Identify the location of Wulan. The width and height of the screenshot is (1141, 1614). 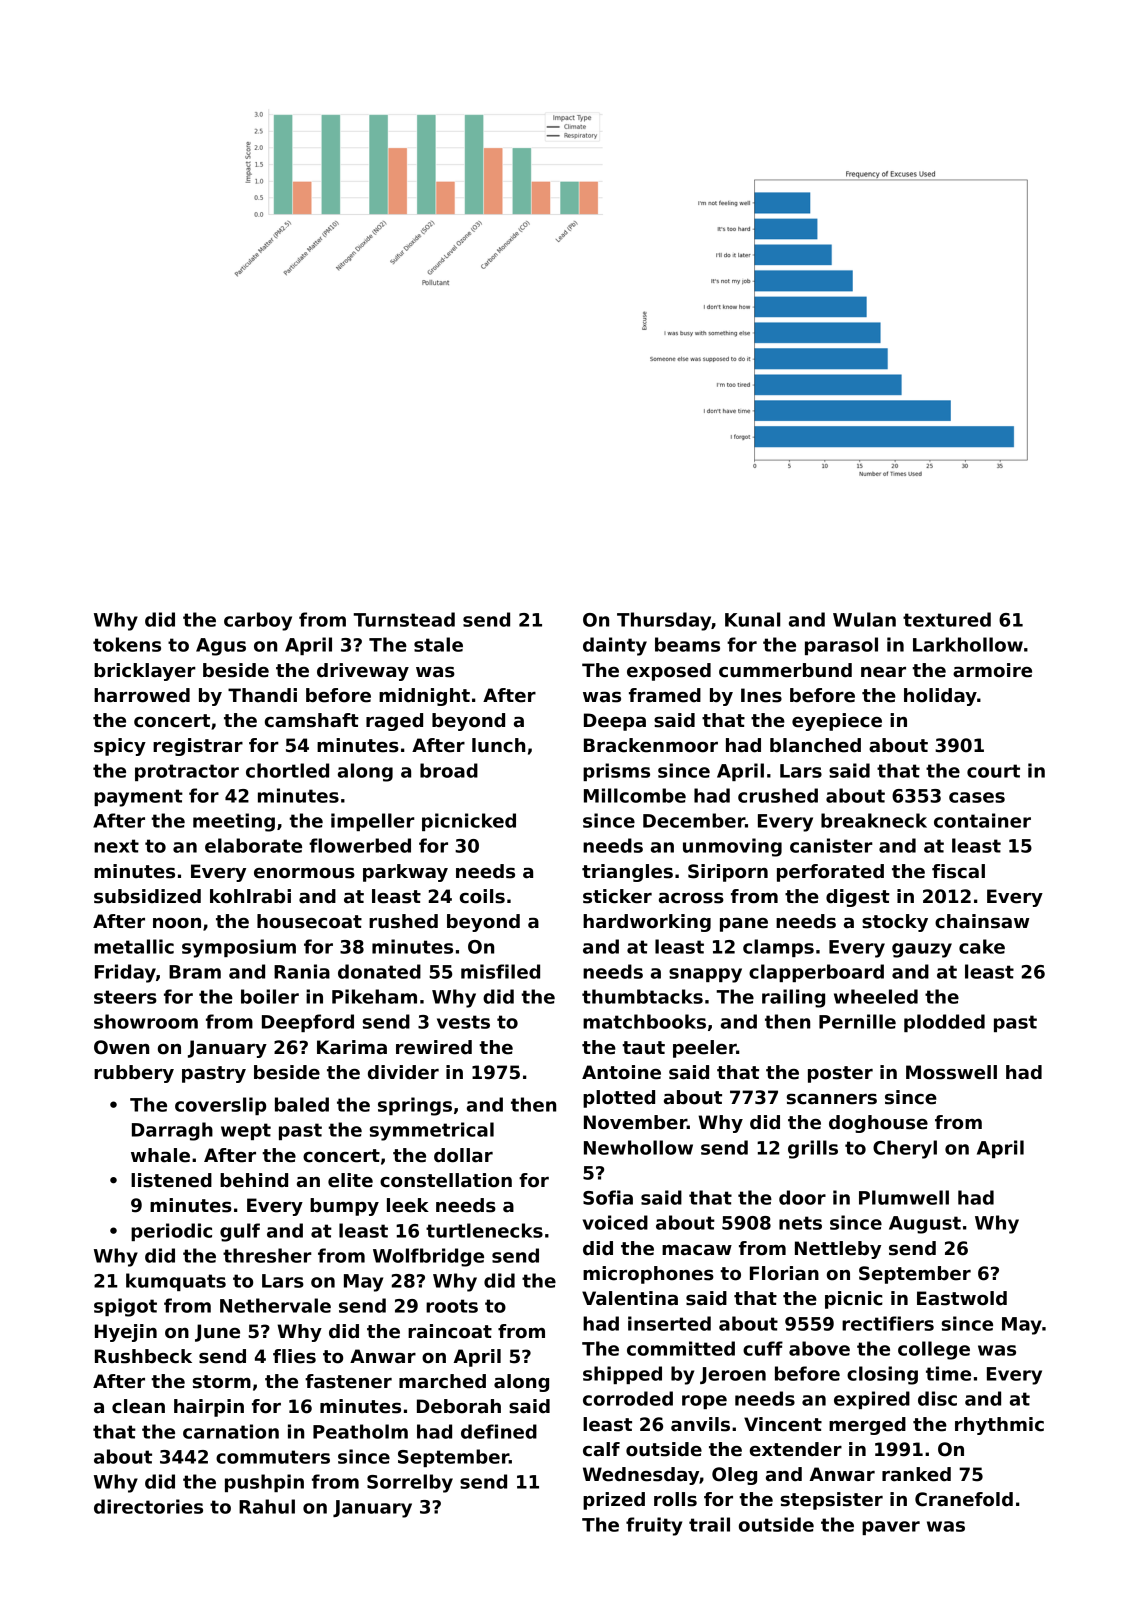
(864, 619).
